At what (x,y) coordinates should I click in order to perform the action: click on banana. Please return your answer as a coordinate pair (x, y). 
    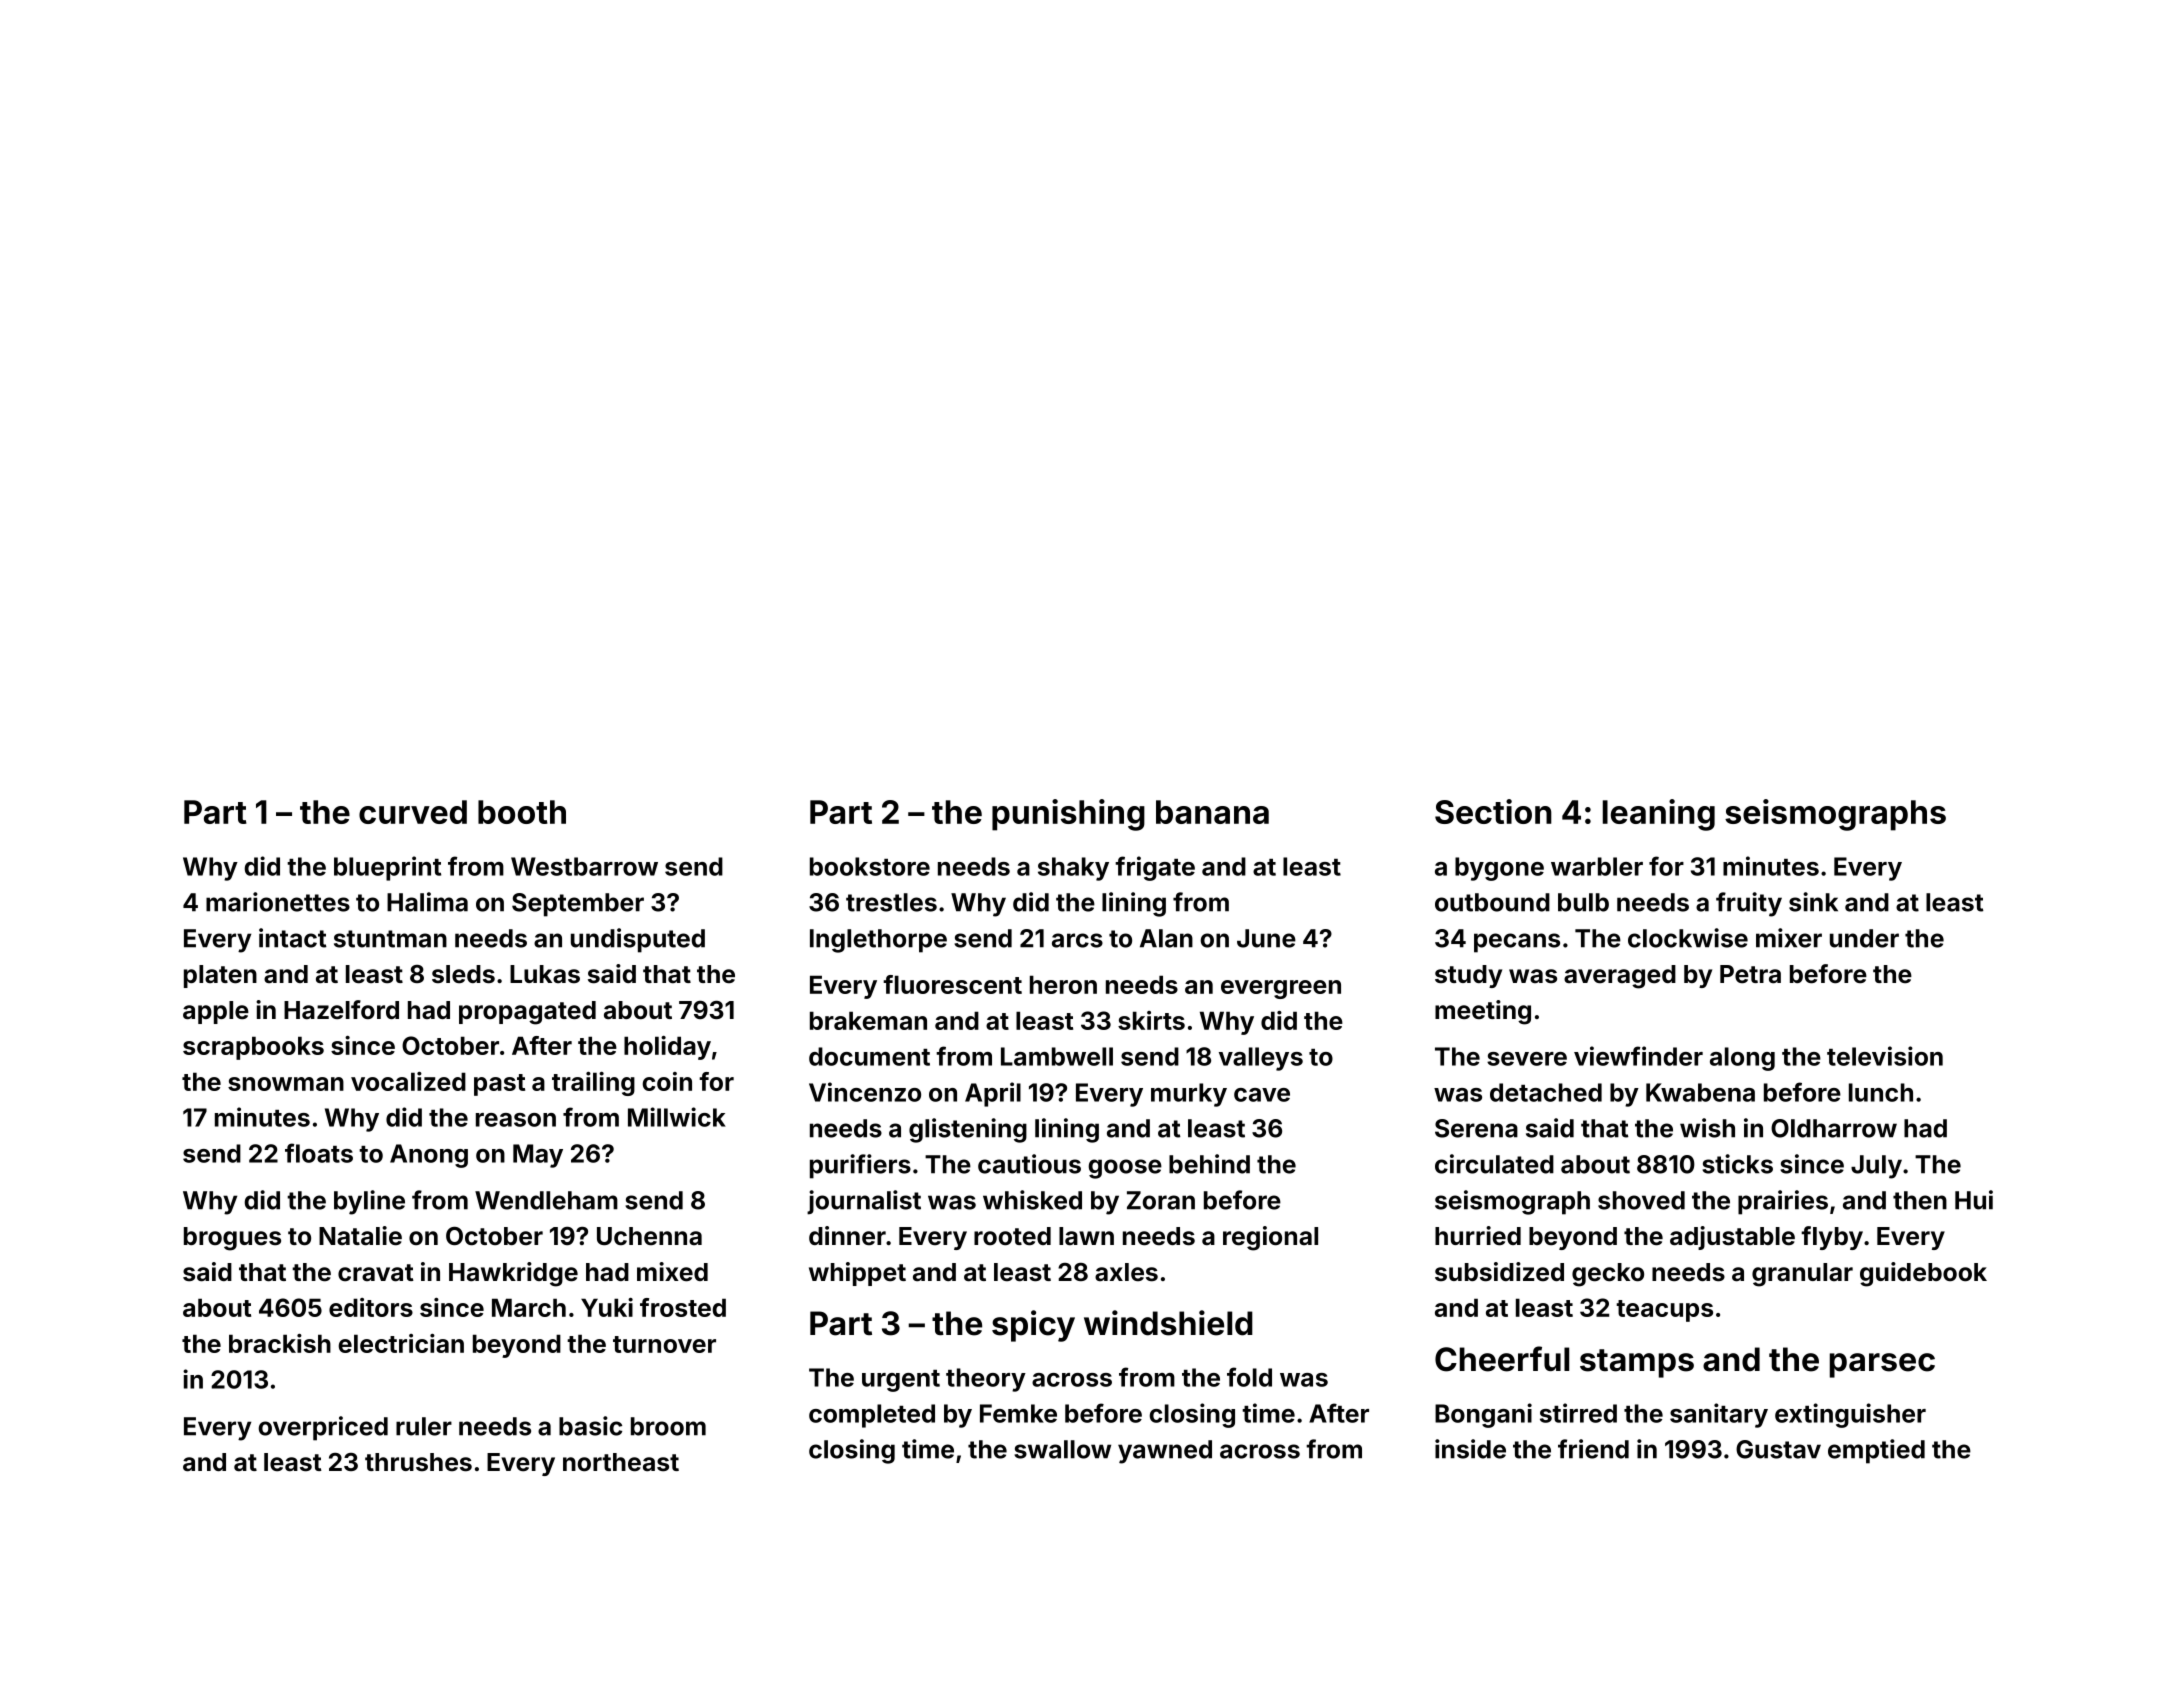
    Looking at the image, I should click on (1212, 812).
